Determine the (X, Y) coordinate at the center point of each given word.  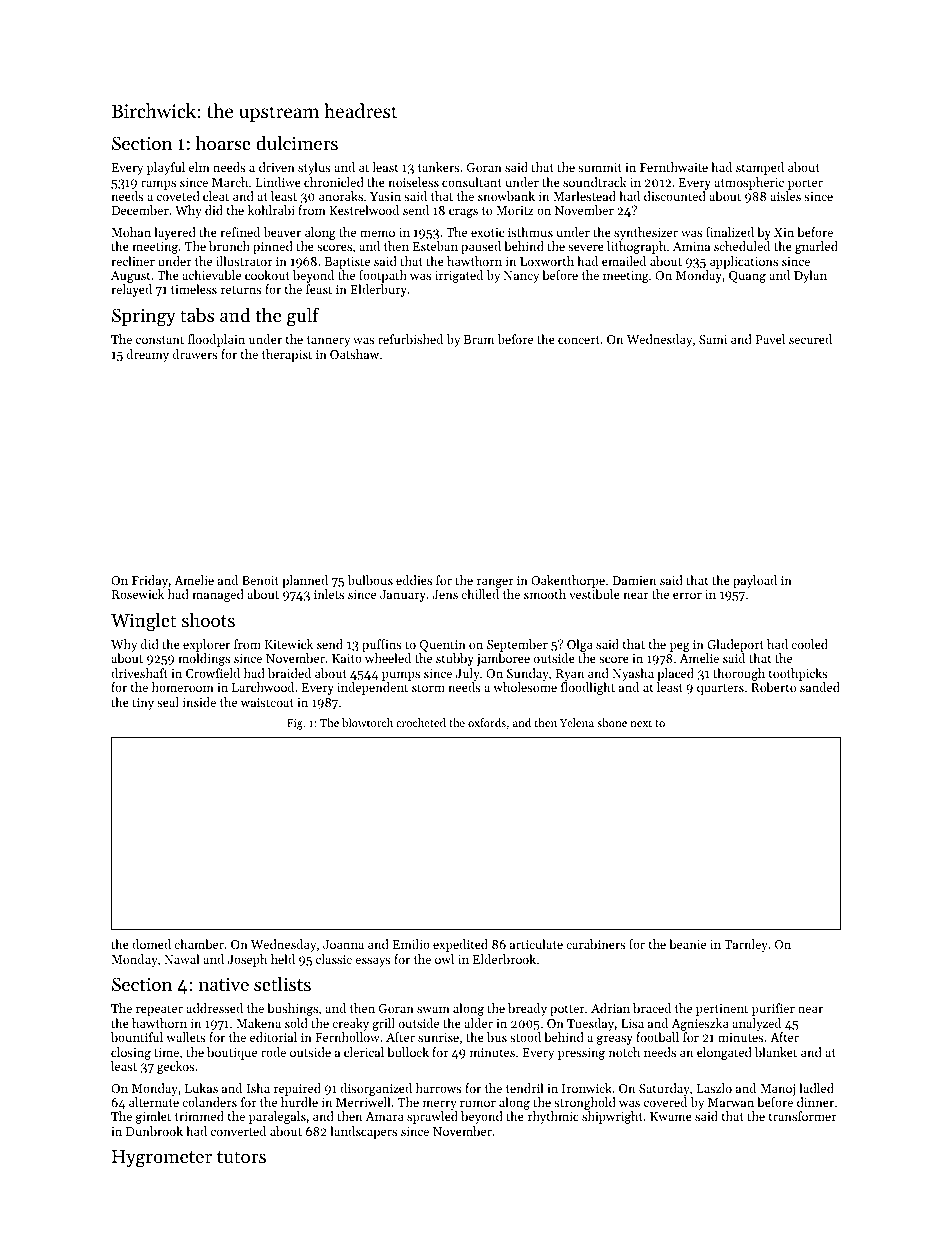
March (230, 182)
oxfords (487, 722)
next (641, 723)
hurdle (299, 1102)
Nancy (521, 277)
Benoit (260, 580)
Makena (259, 1023)
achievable (211, 275)
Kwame (671, 1116)
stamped (760, 168)
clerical (364, 1052)
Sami (713, 339)
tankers (439, 167)
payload (755, 581)
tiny (143, 704)
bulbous (370, 580)
